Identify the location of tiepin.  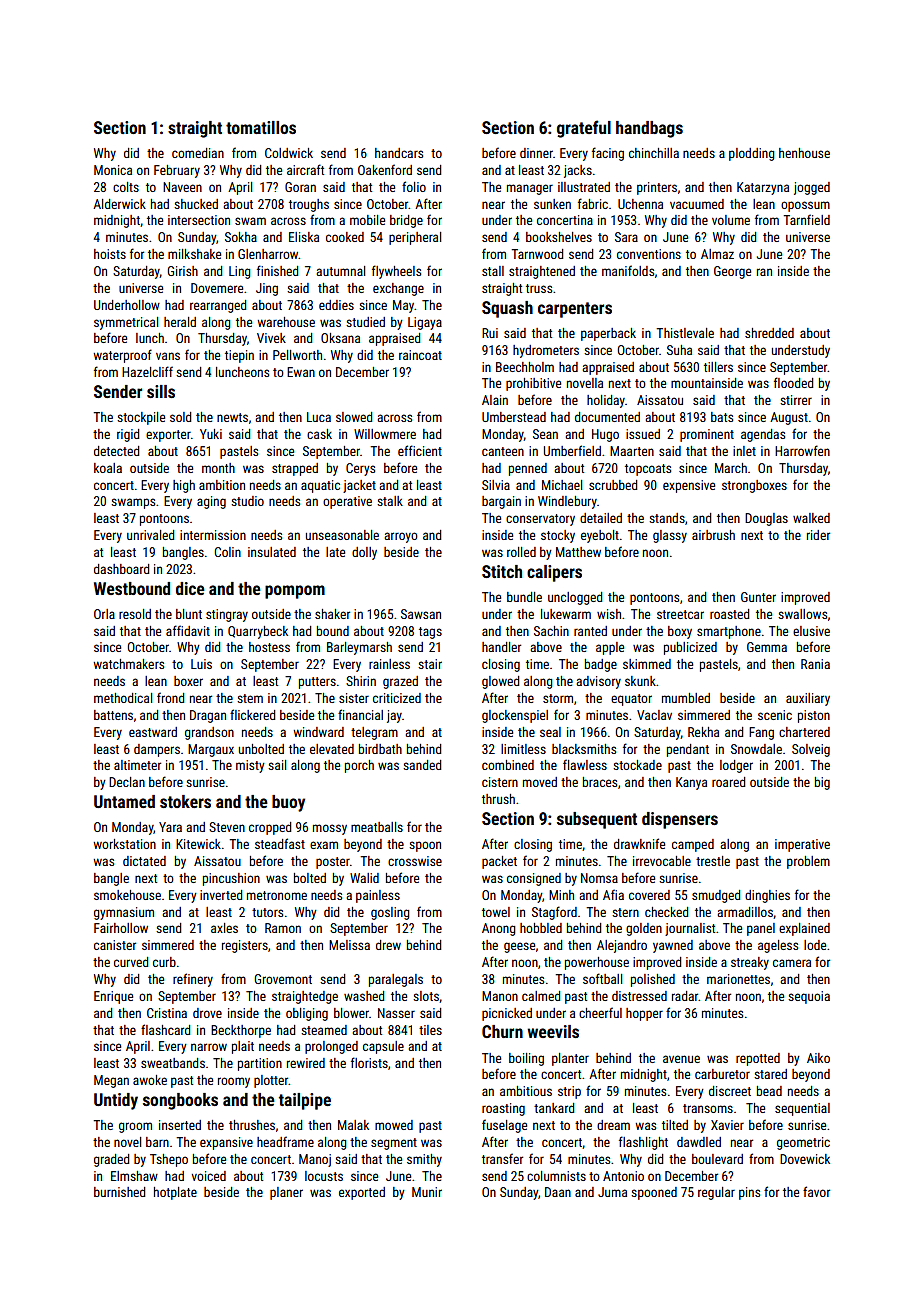
(239, 356).
